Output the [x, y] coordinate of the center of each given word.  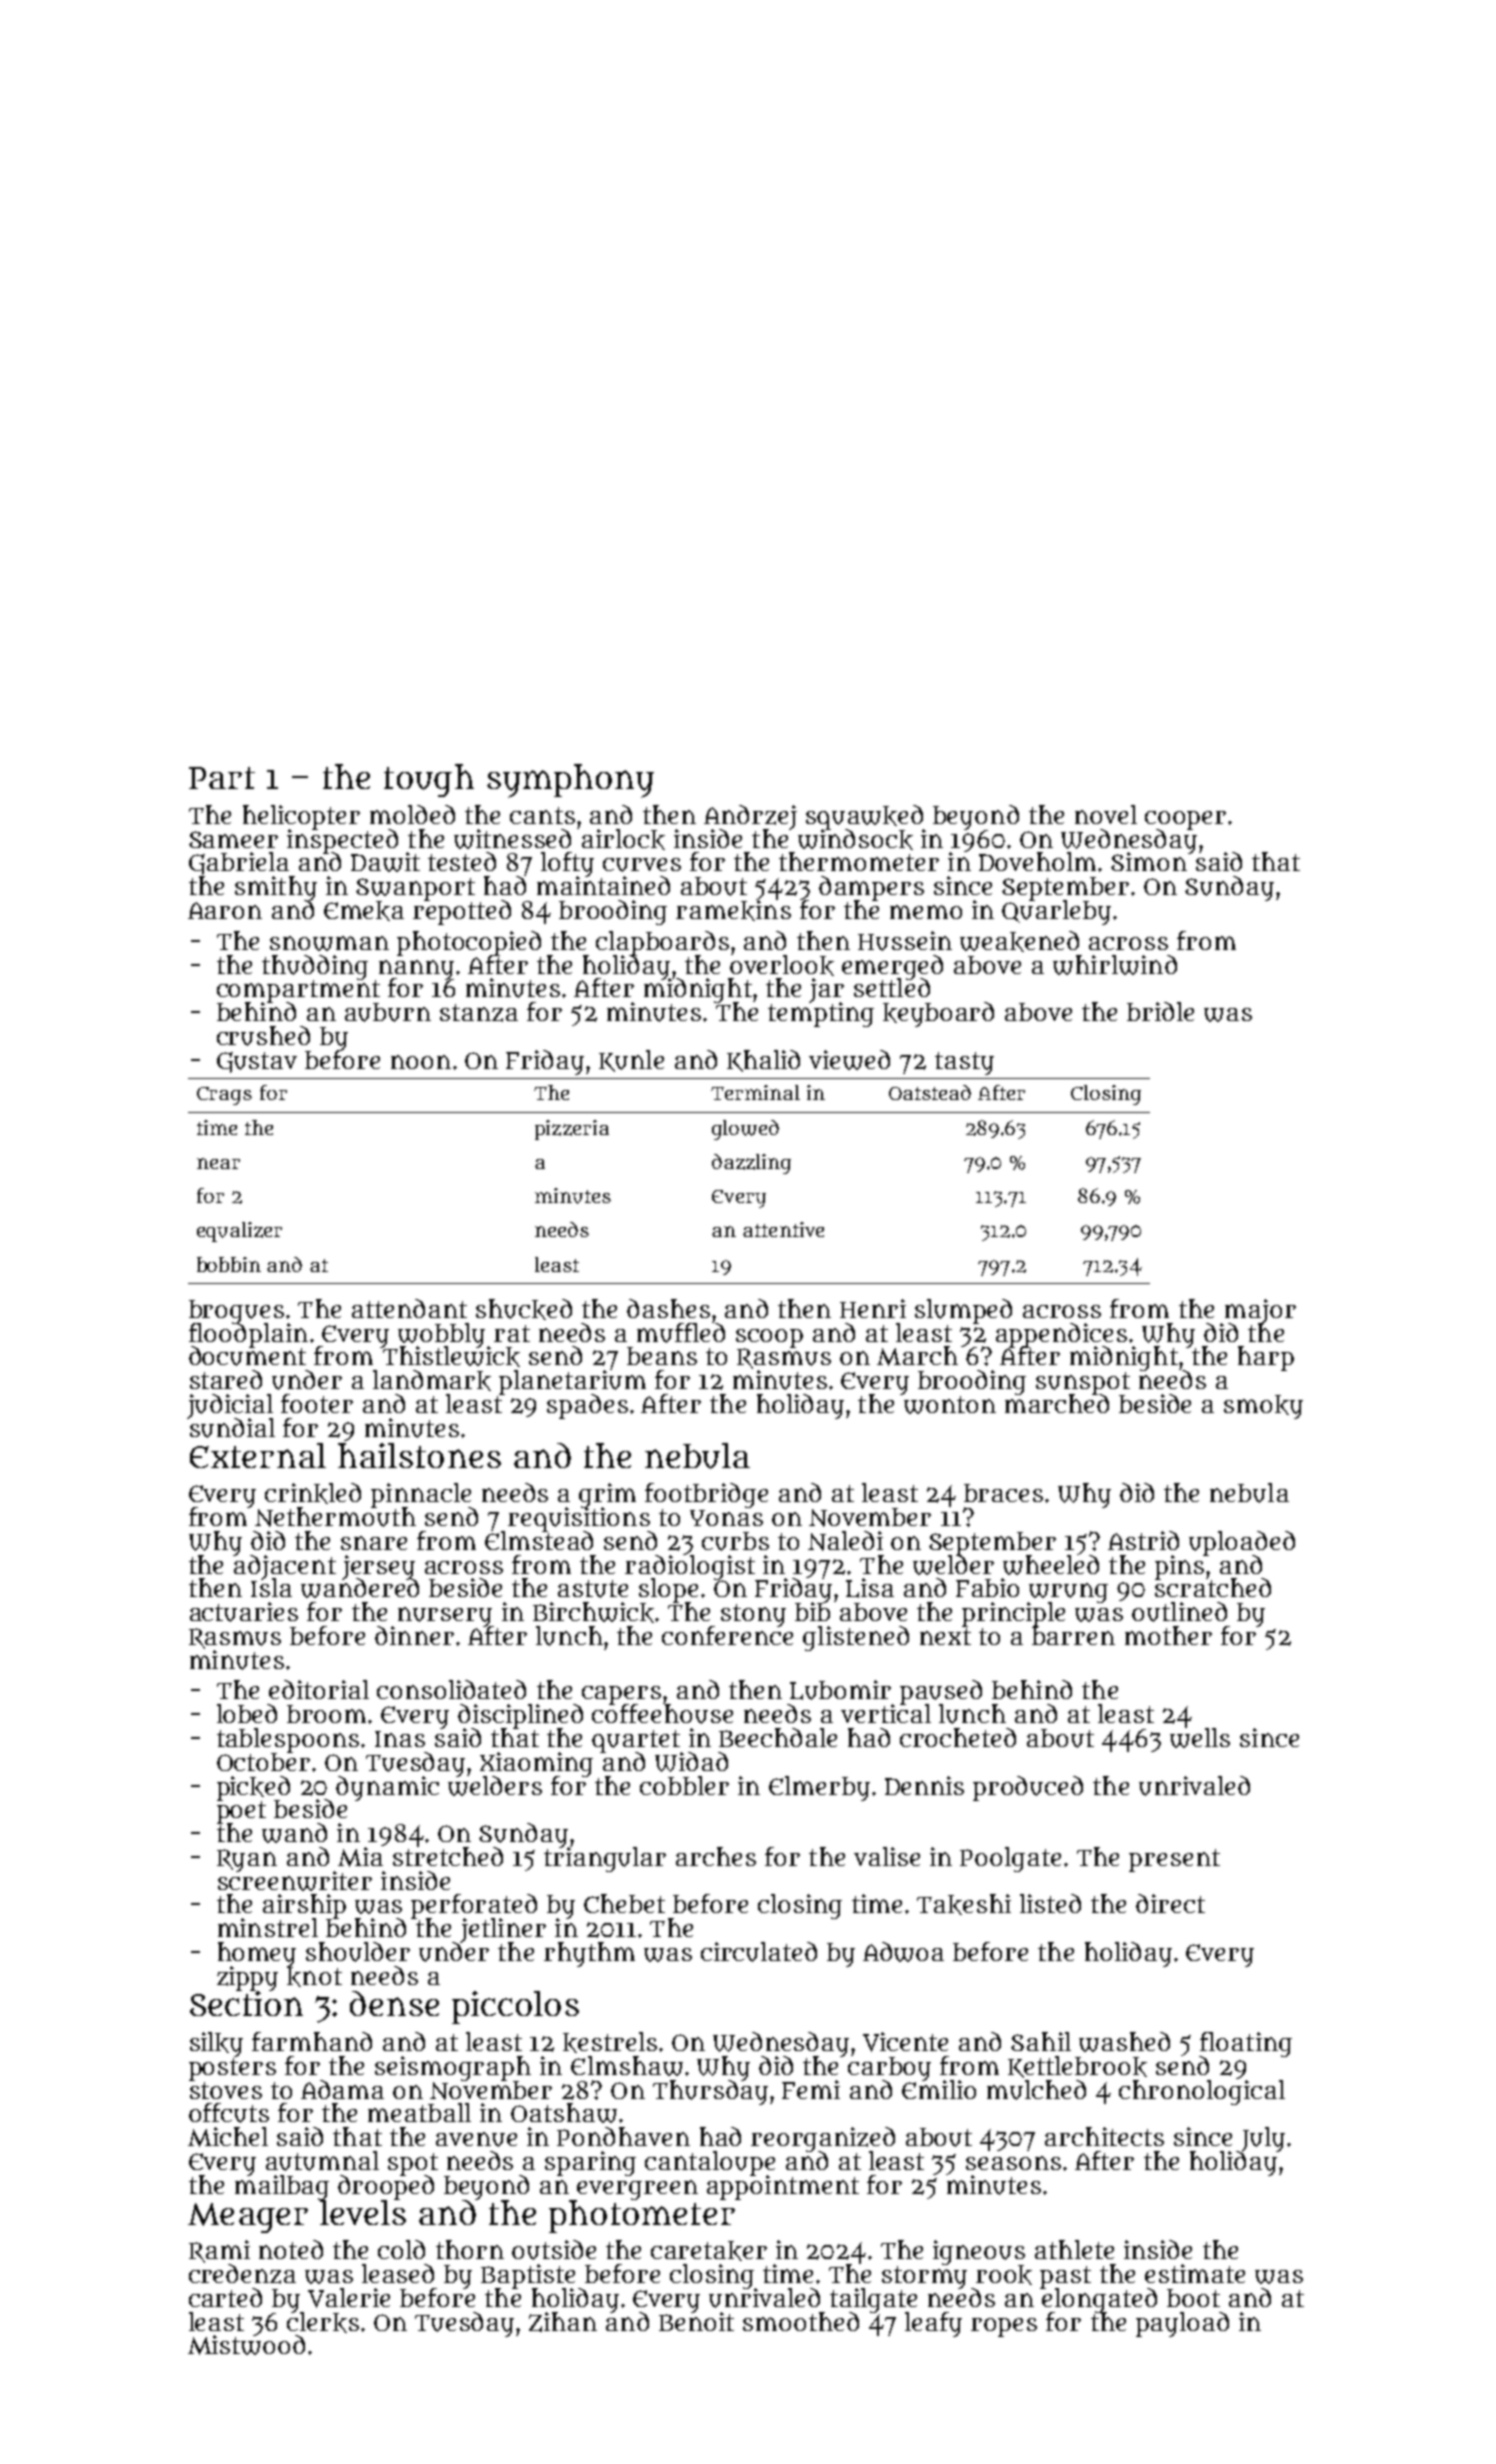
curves [642, 865]
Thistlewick [450, 1357]
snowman [329, 943]
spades [587, 1406]
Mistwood [246, 2345]
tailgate [873, 2300]
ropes [1004, 2327]
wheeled [1051, 1565]
